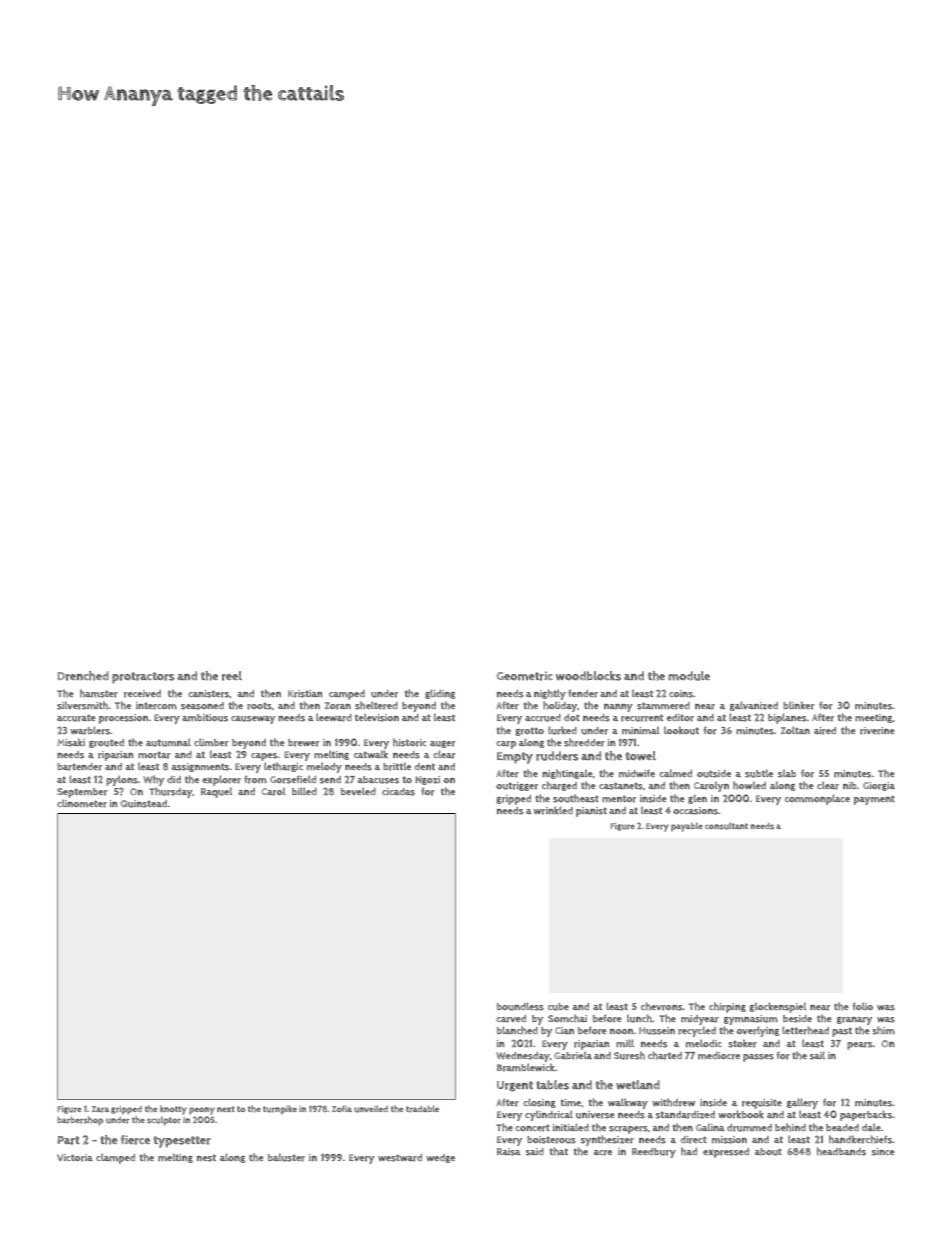 This screenshot has width=952, height=1233. Describe the element at coordinates (517, 1030) in the screenshot. I see `blanched` at that location.
